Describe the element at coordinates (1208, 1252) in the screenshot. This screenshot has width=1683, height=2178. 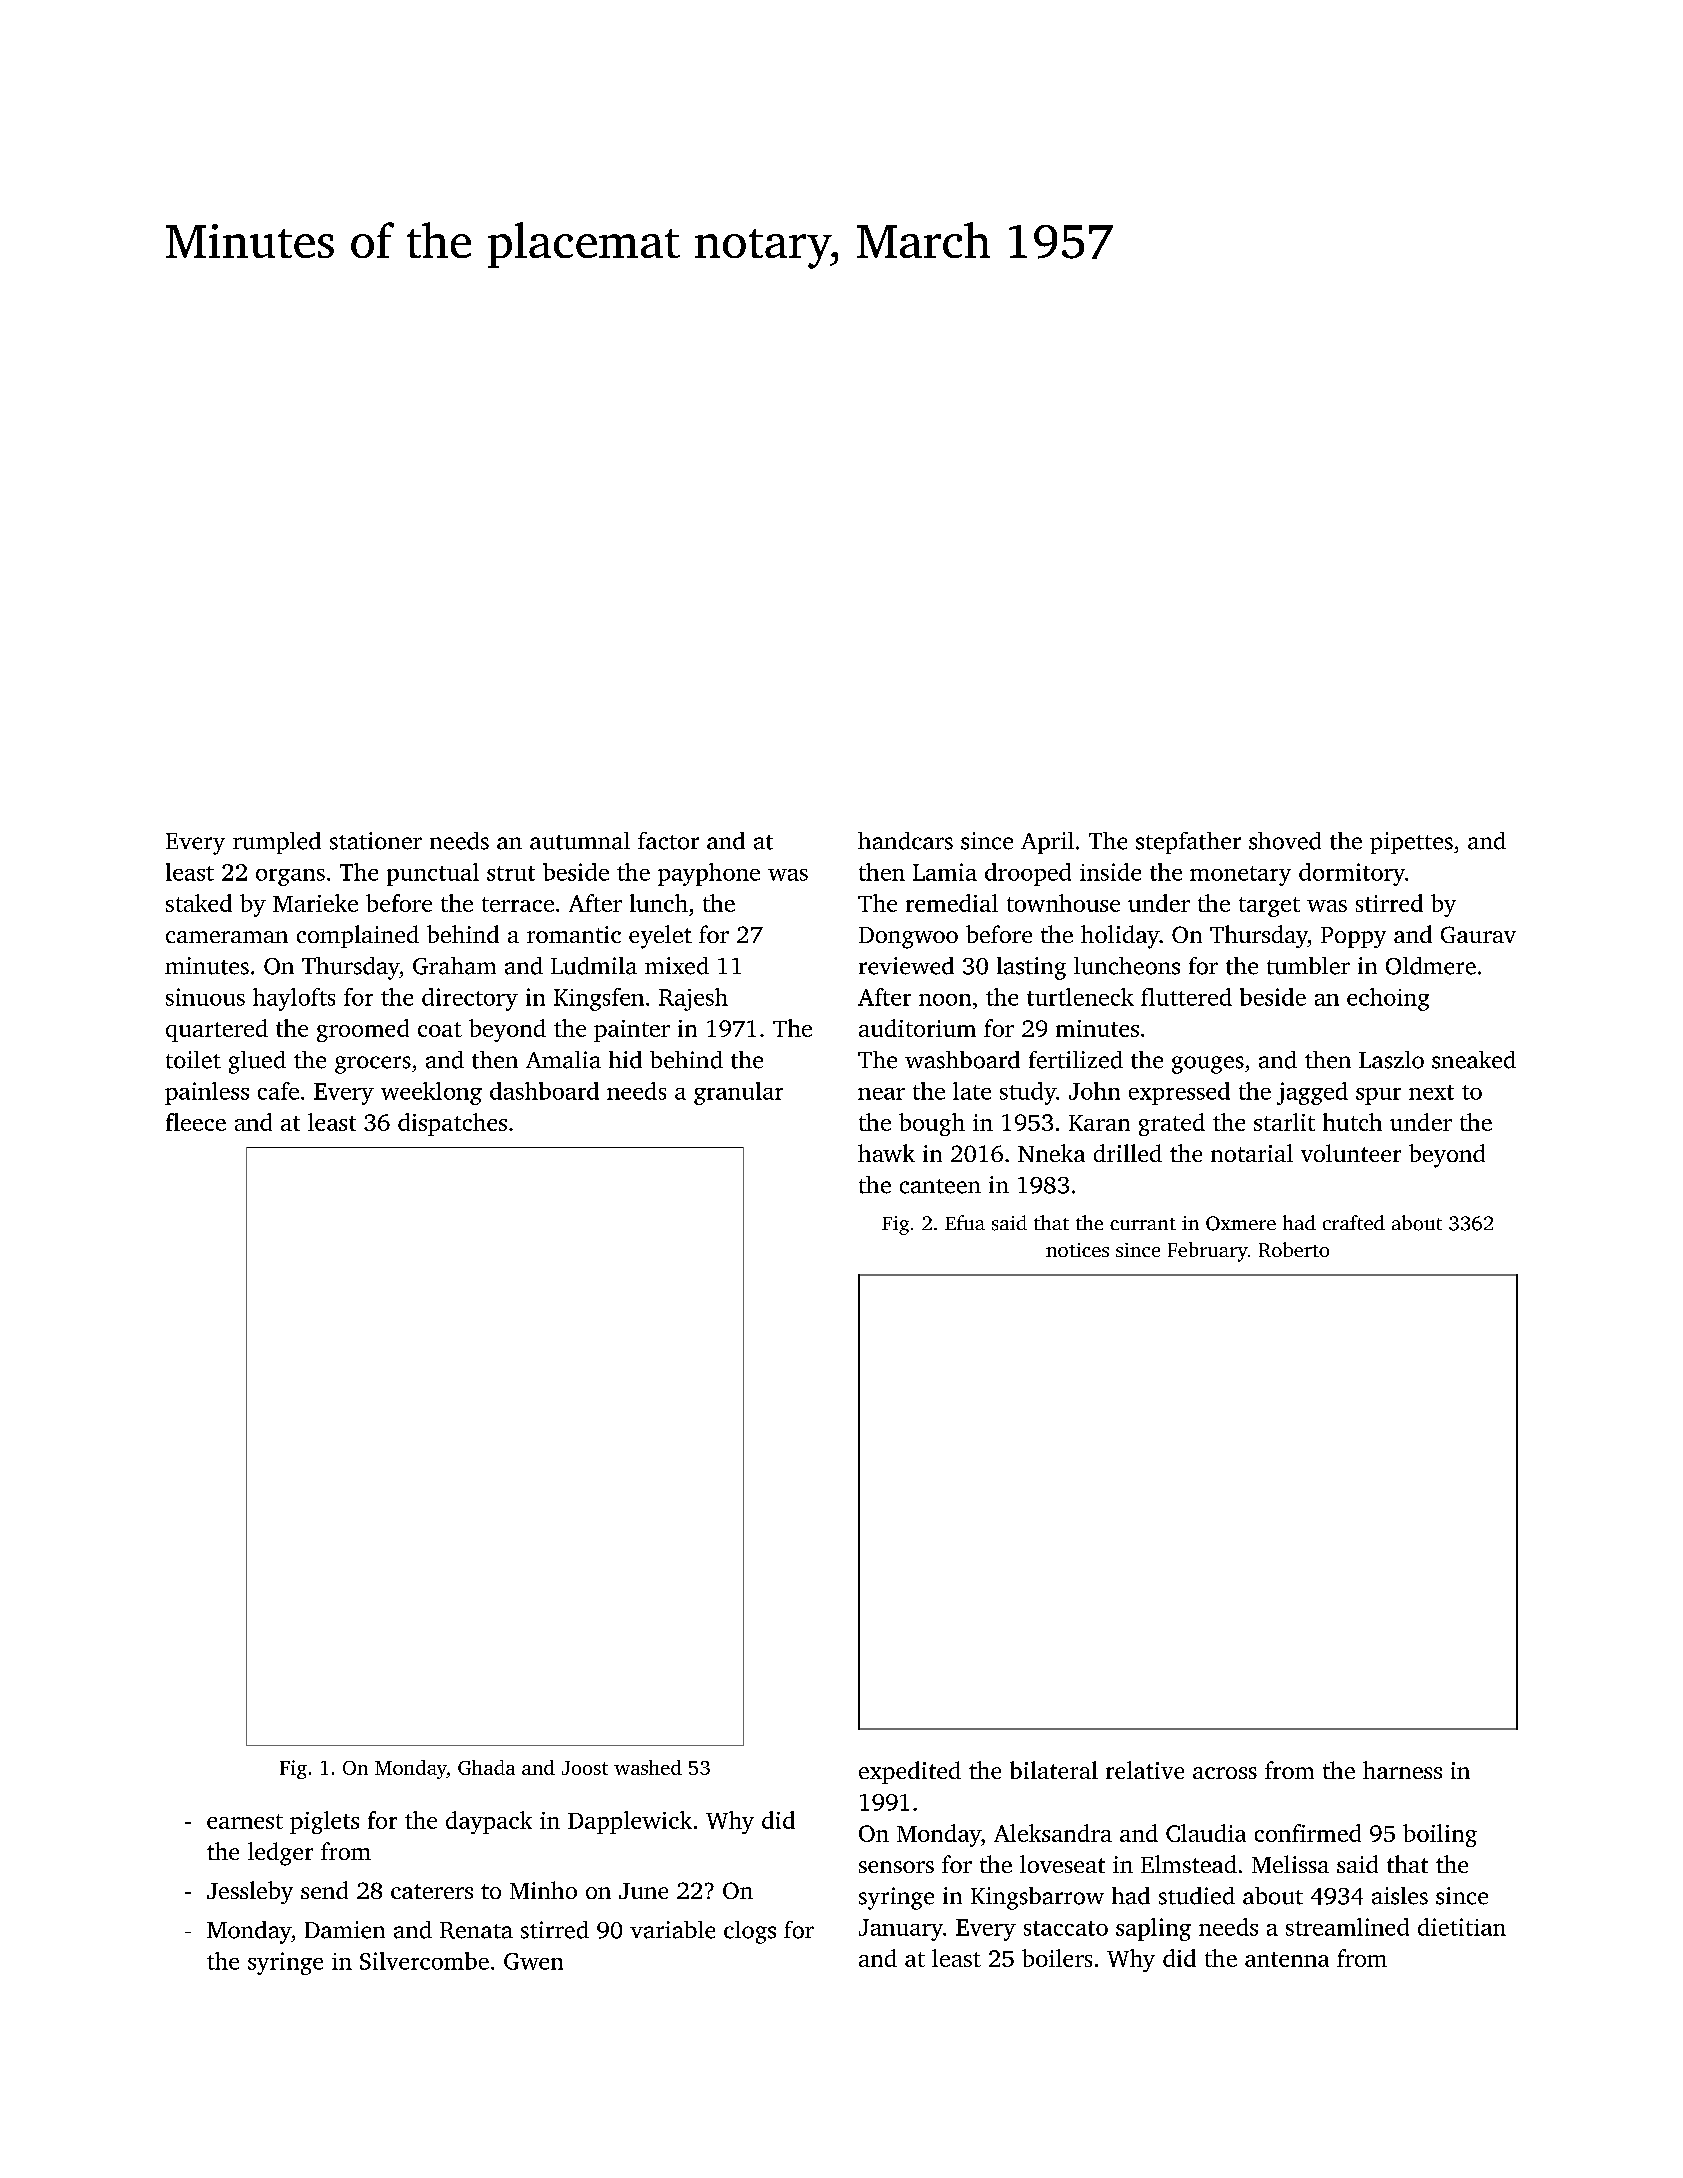
I see `February` at that location.
